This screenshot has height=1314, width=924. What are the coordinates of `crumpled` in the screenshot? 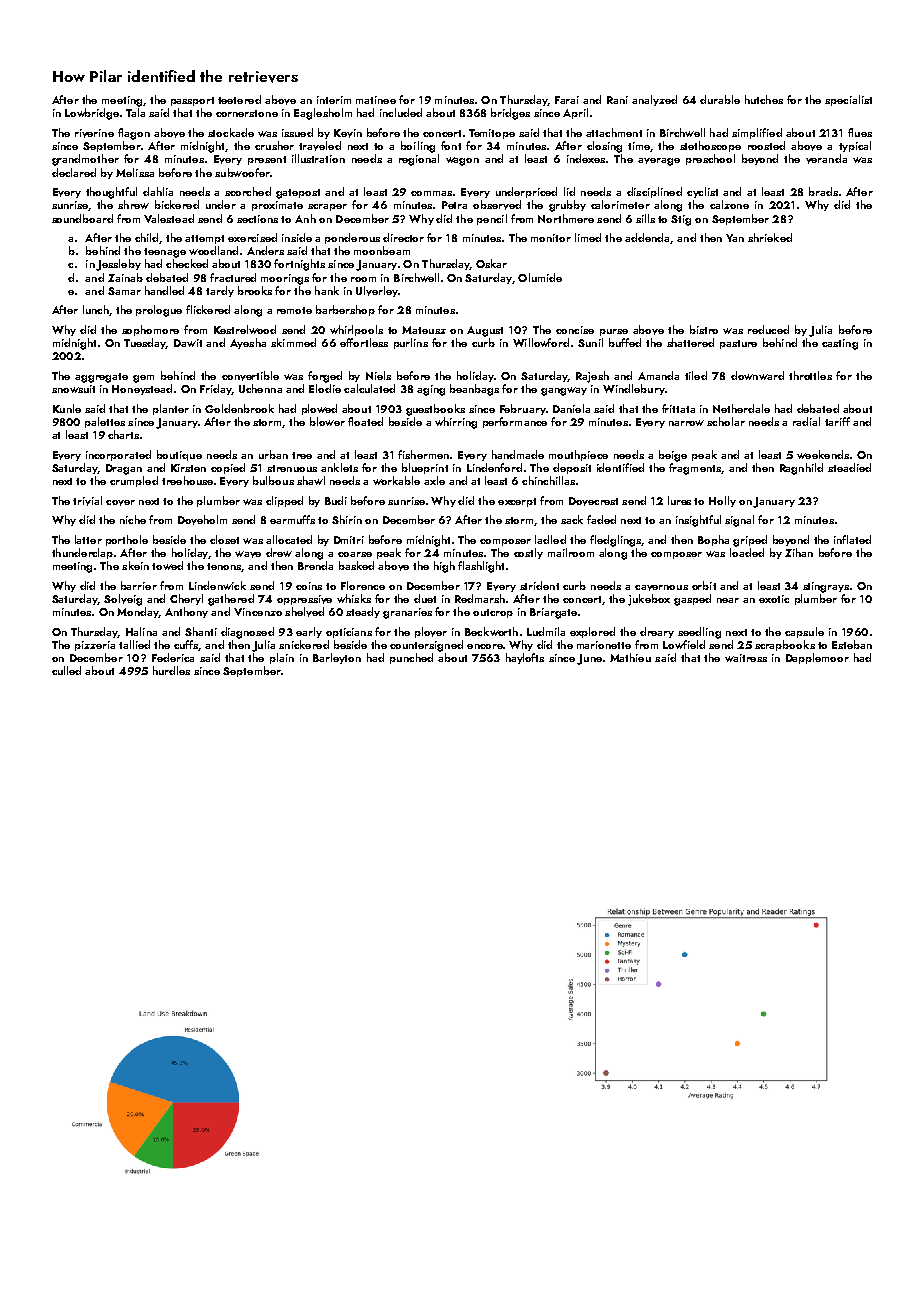 It's located at (134, 481).
